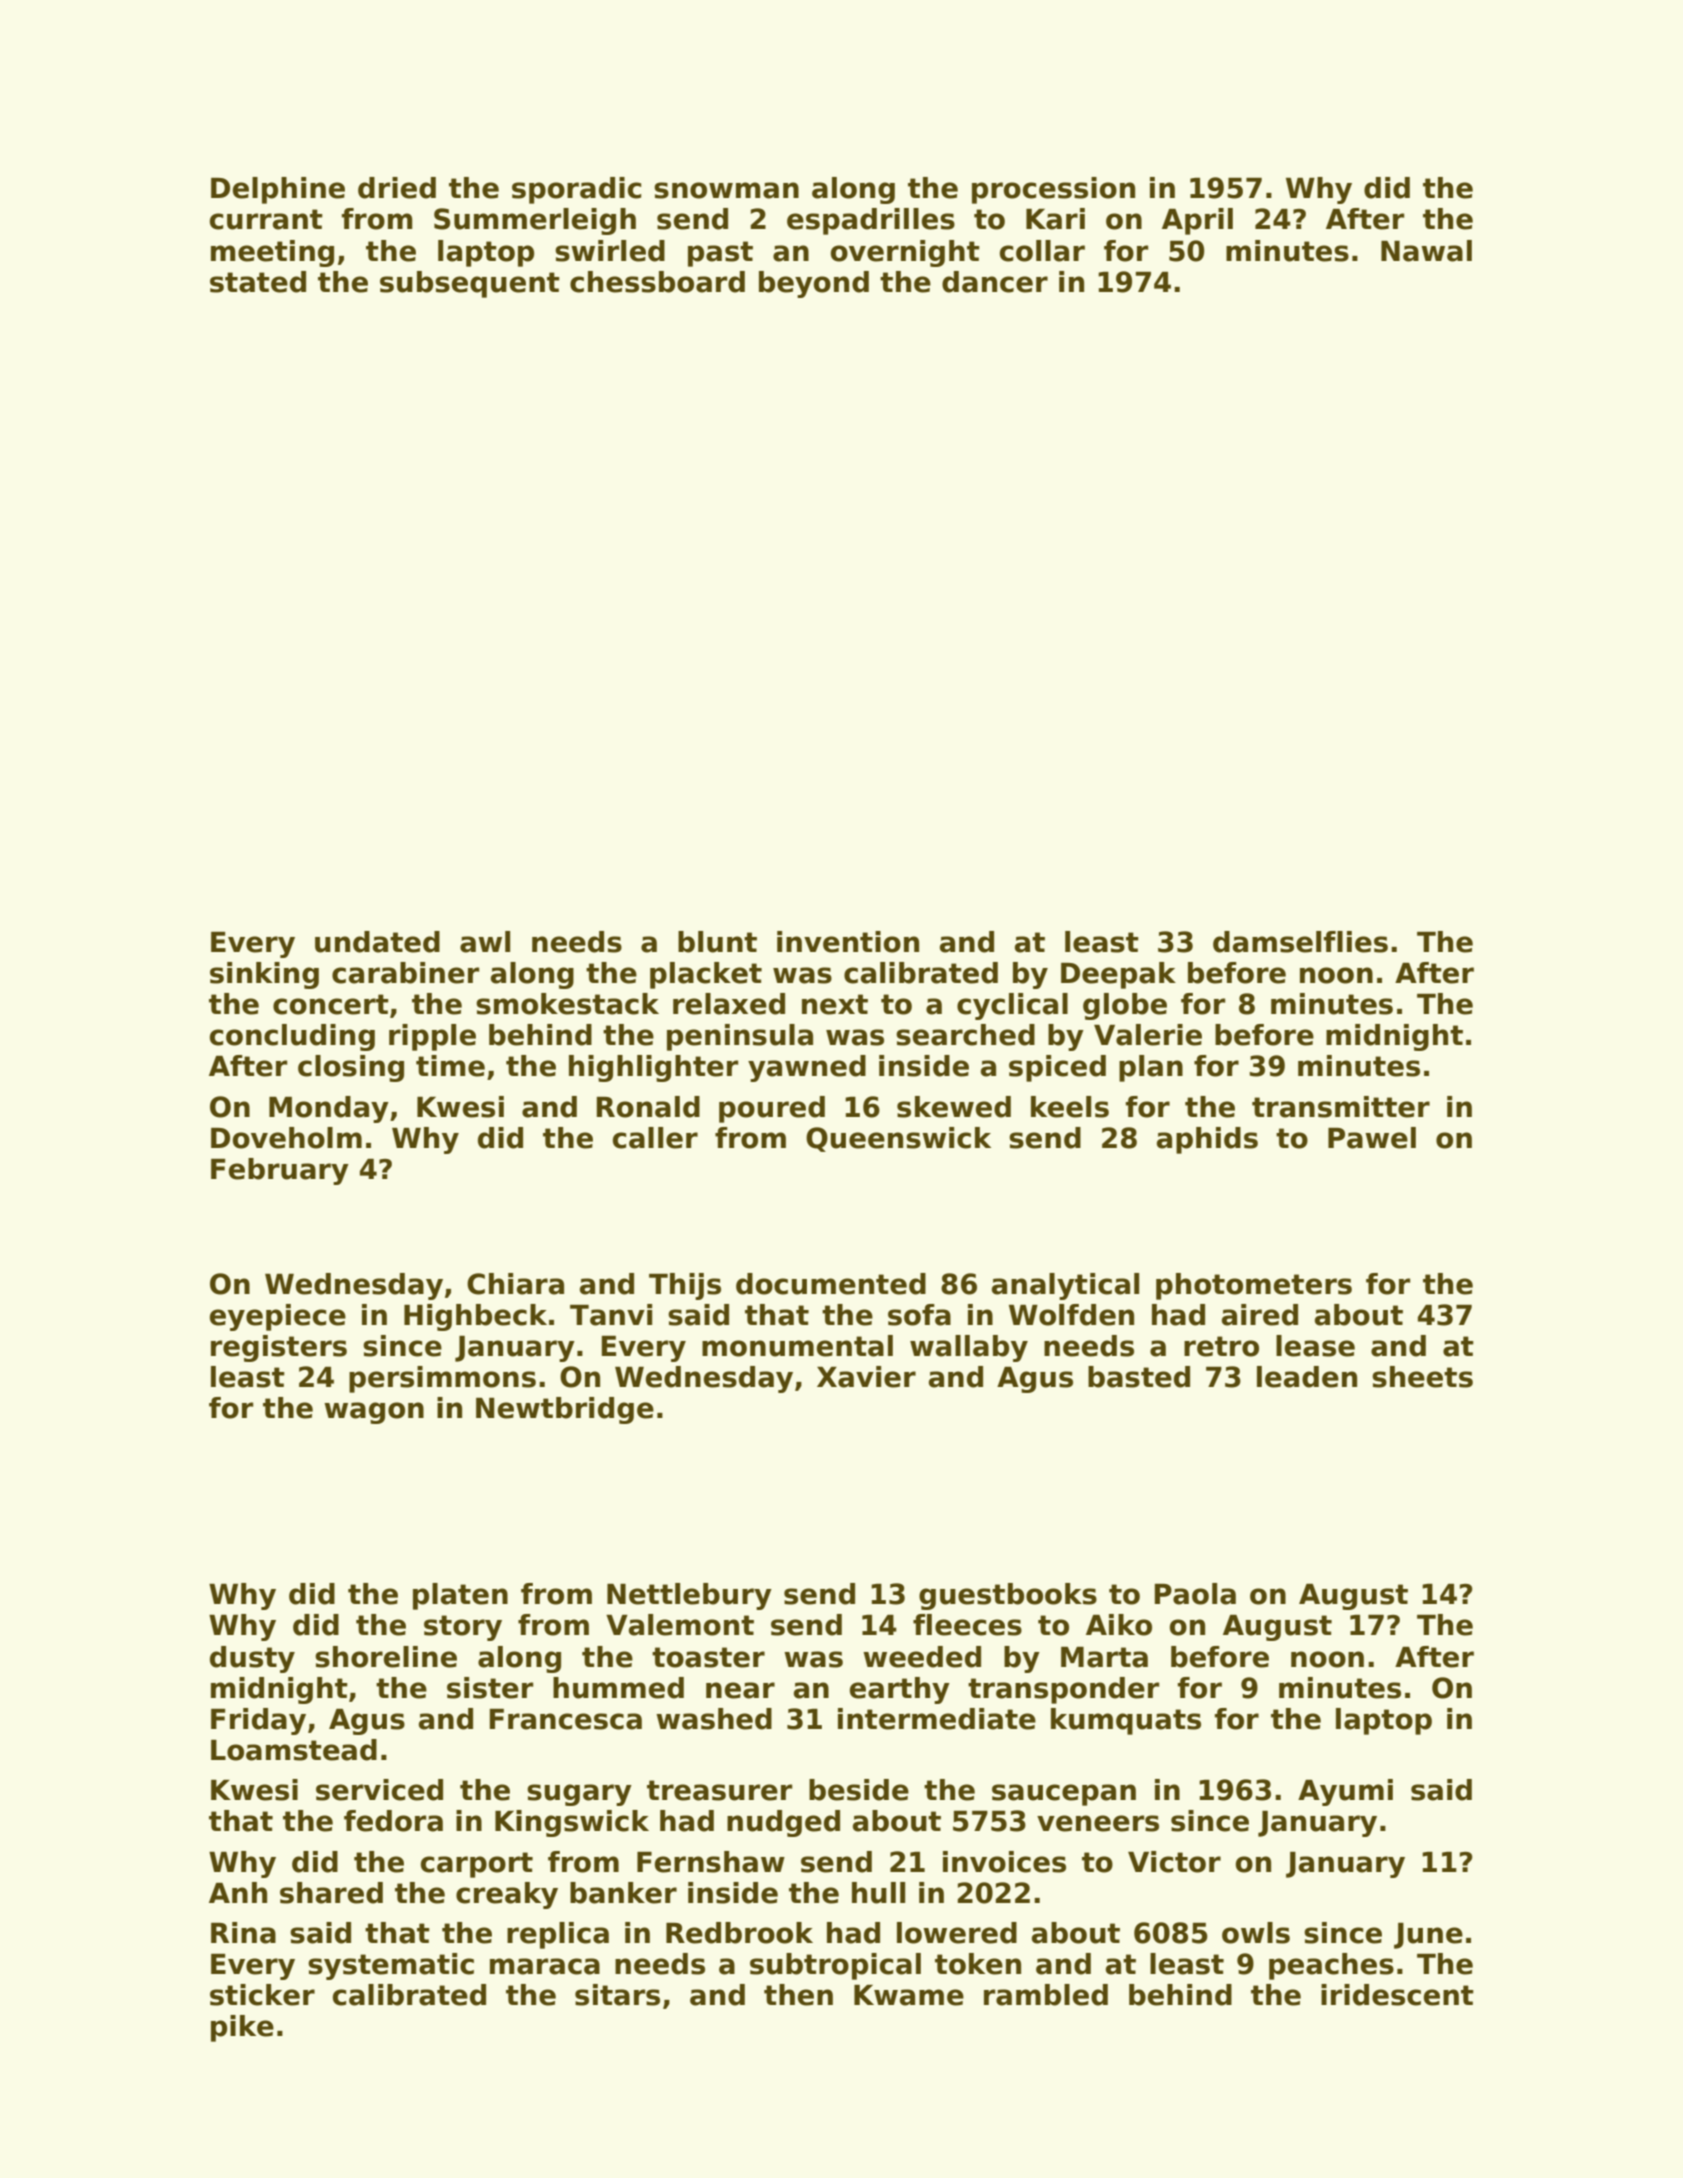 This screenshot has height=2178, width=1683. What do you see at coordinates (1307, 1377) in the screenshot?
I see `leaden` at bounding box center [1307, 1377].
